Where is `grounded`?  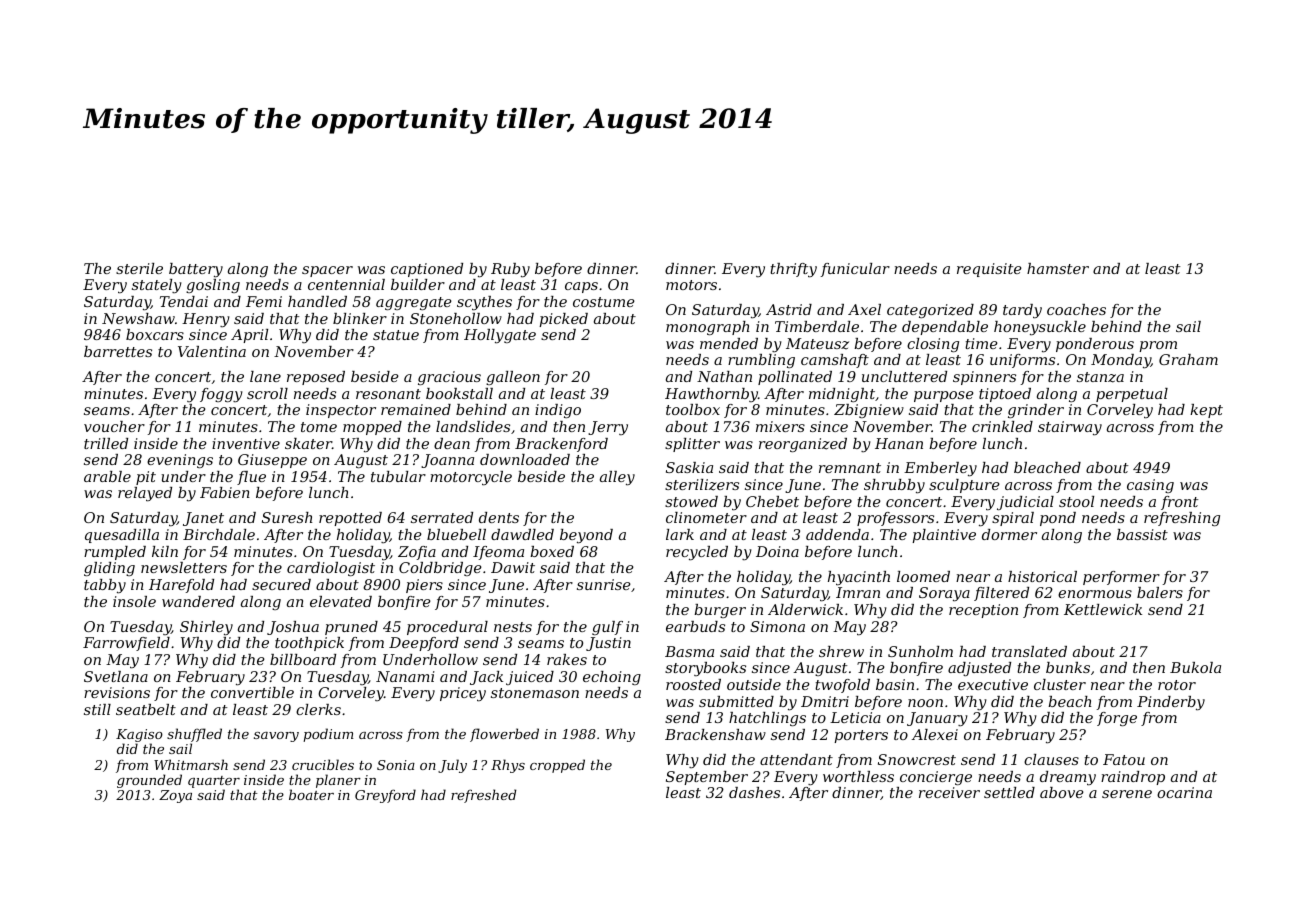
grounded is located at coordinates (149, 781).
